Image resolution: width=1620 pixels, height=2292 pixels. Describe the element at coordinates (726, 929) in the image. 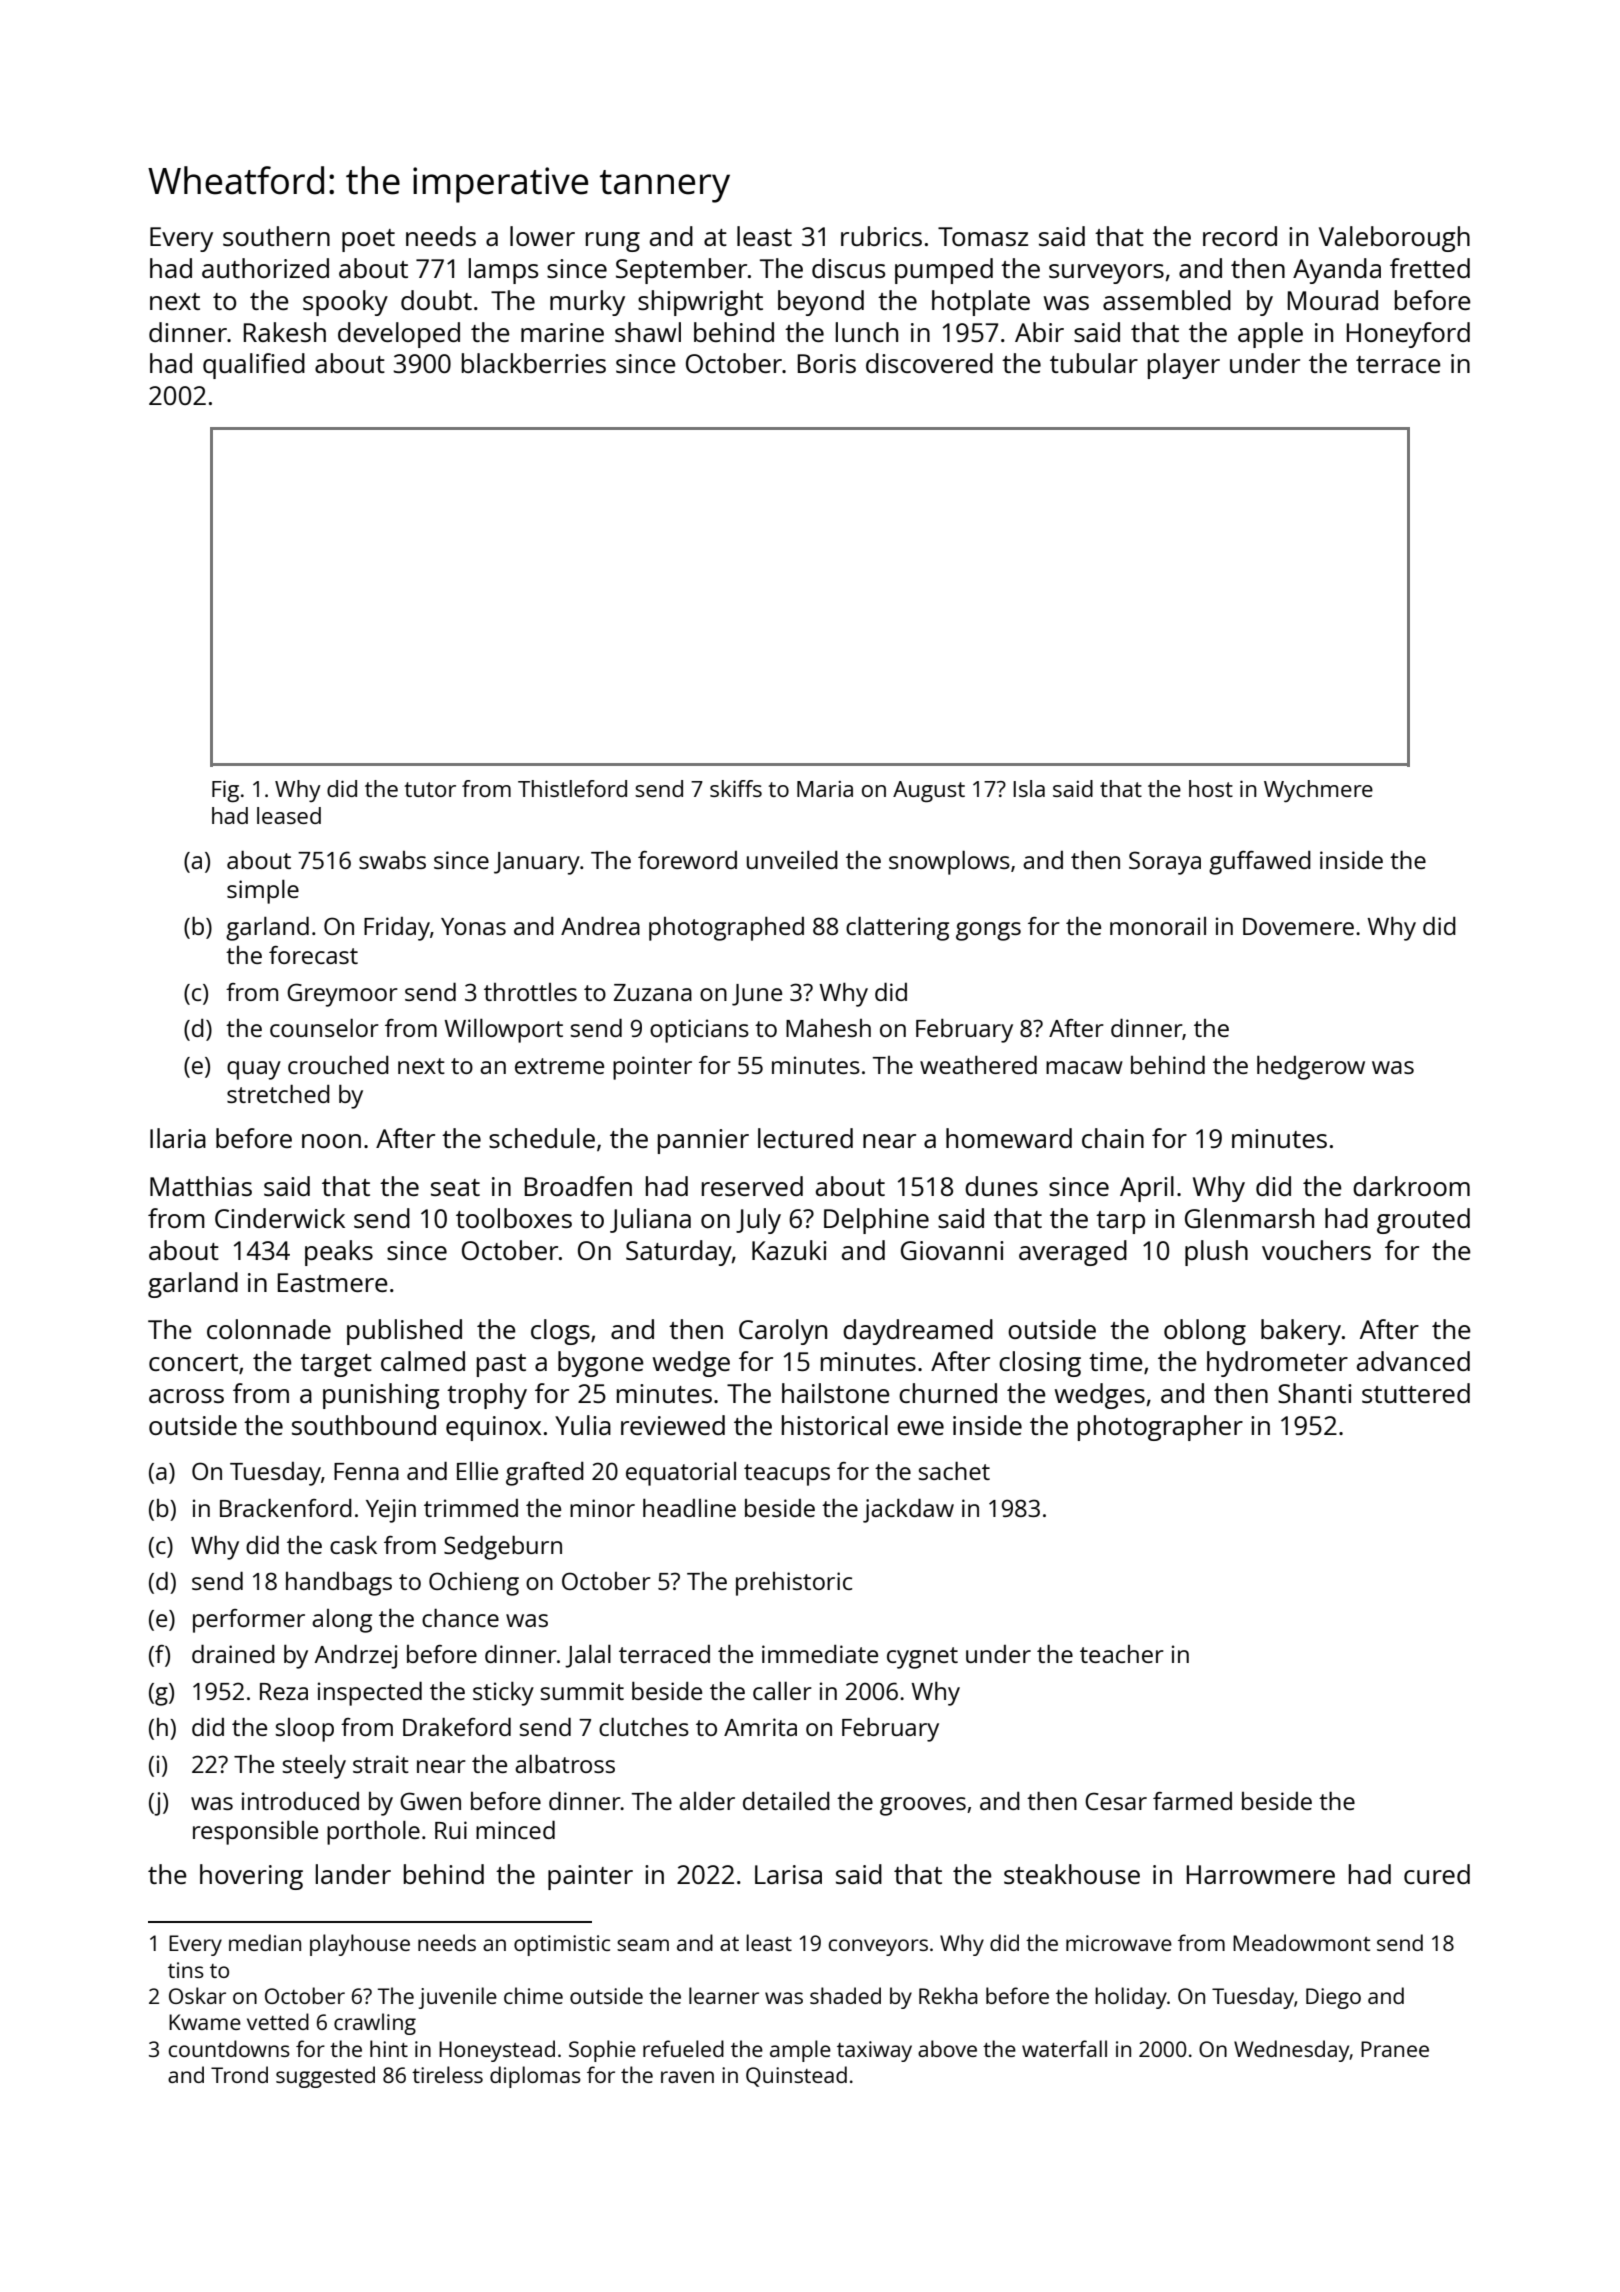

I see `photographed` at that location.
